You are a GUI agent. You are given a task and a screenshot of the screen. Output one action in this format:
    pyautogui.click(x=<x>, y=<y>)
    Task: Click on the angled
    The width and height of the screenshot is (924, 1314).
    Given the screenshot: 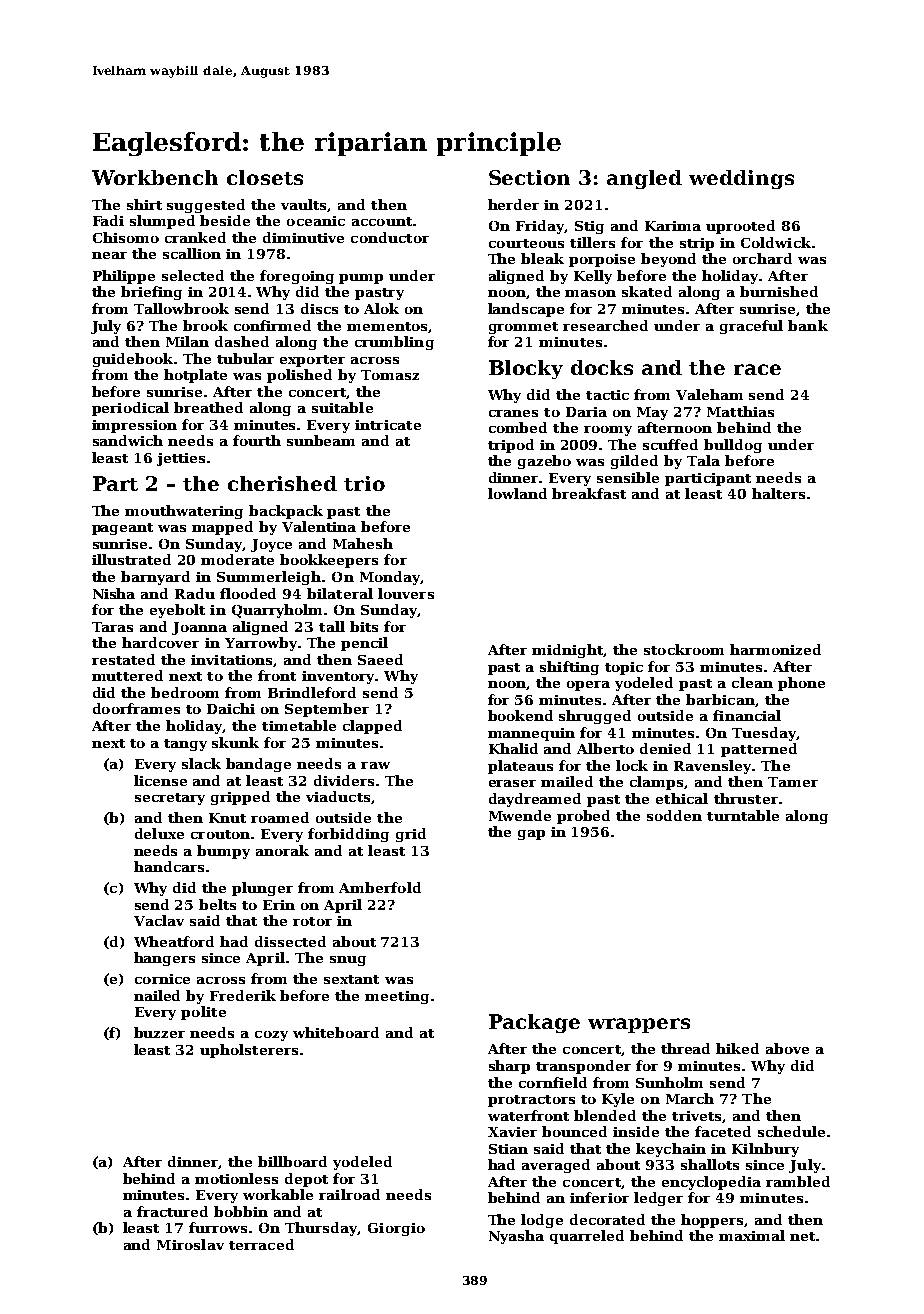 What is the action you would take?
    pyautogui.click(x=644, y=179)
